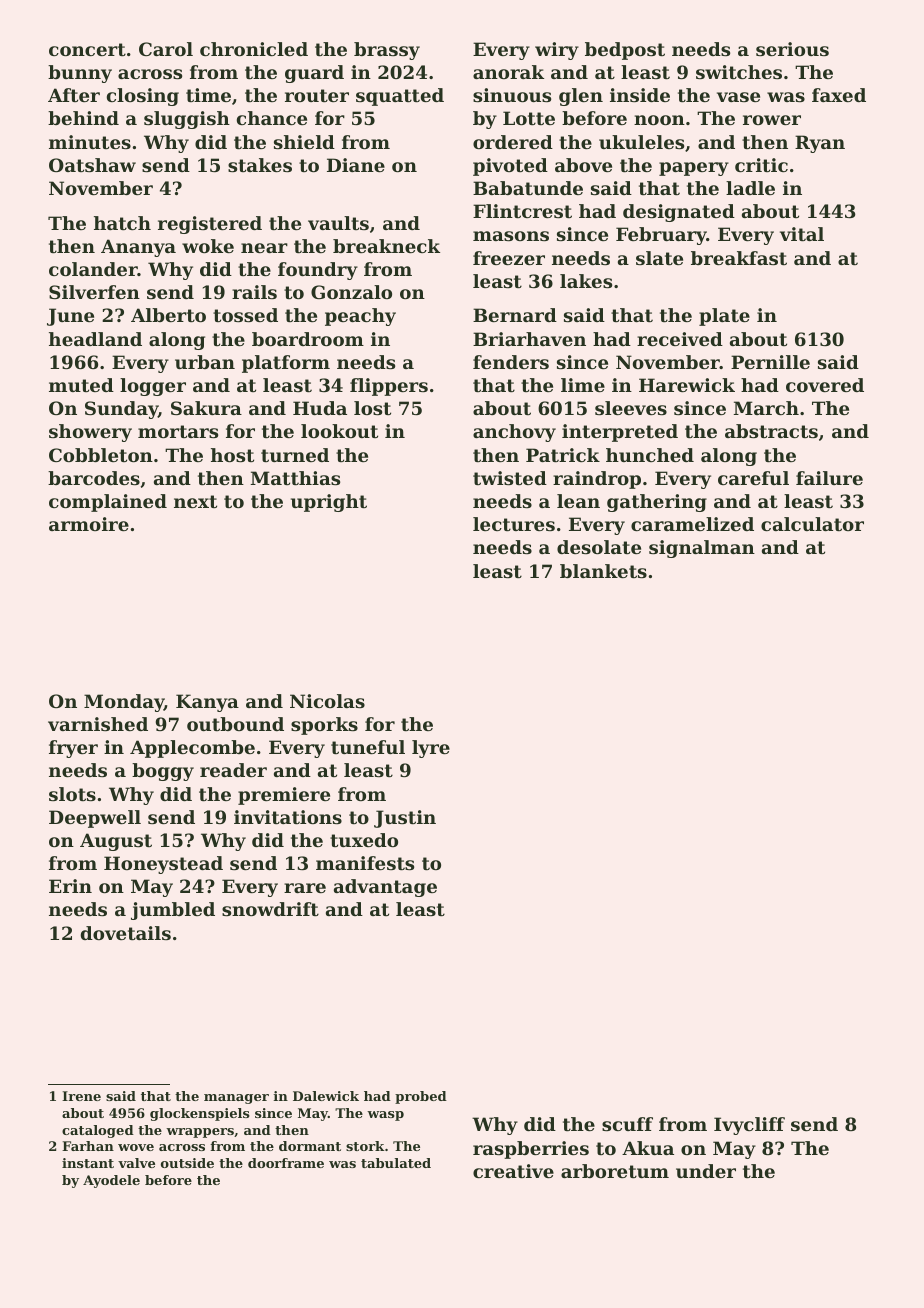 The width and height of the screenshot is (924, 1308). I want to click on noon, so click(659, 120).
